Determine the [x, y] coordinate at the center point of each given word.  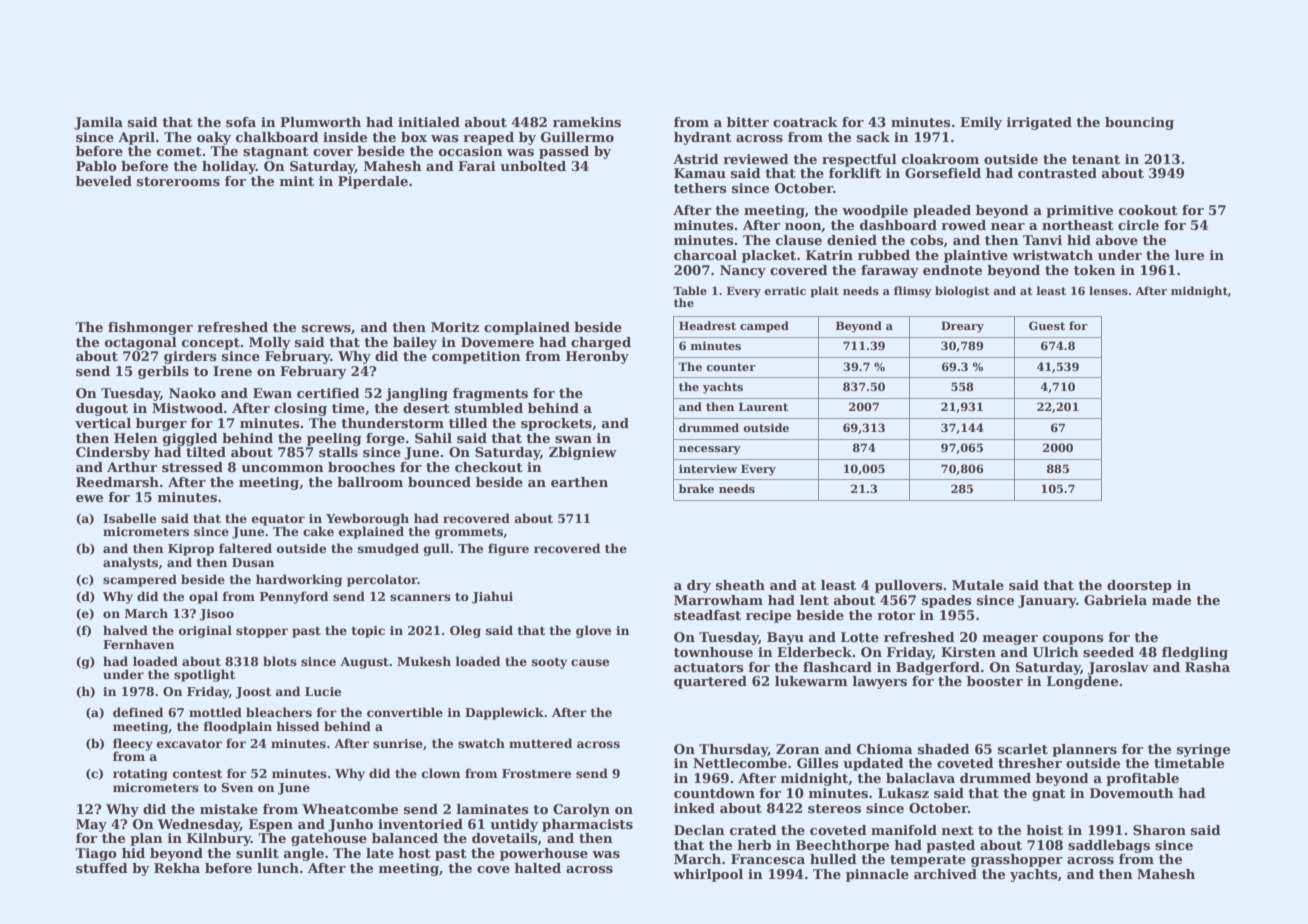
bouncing [1139, 123]
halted [537, 868]
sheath [740, 585]
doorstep [1139, 586]
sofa [241, 122]
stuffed [102, 868]
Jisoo [216, 615]
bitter [748, 122]
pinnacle [877, 875]
